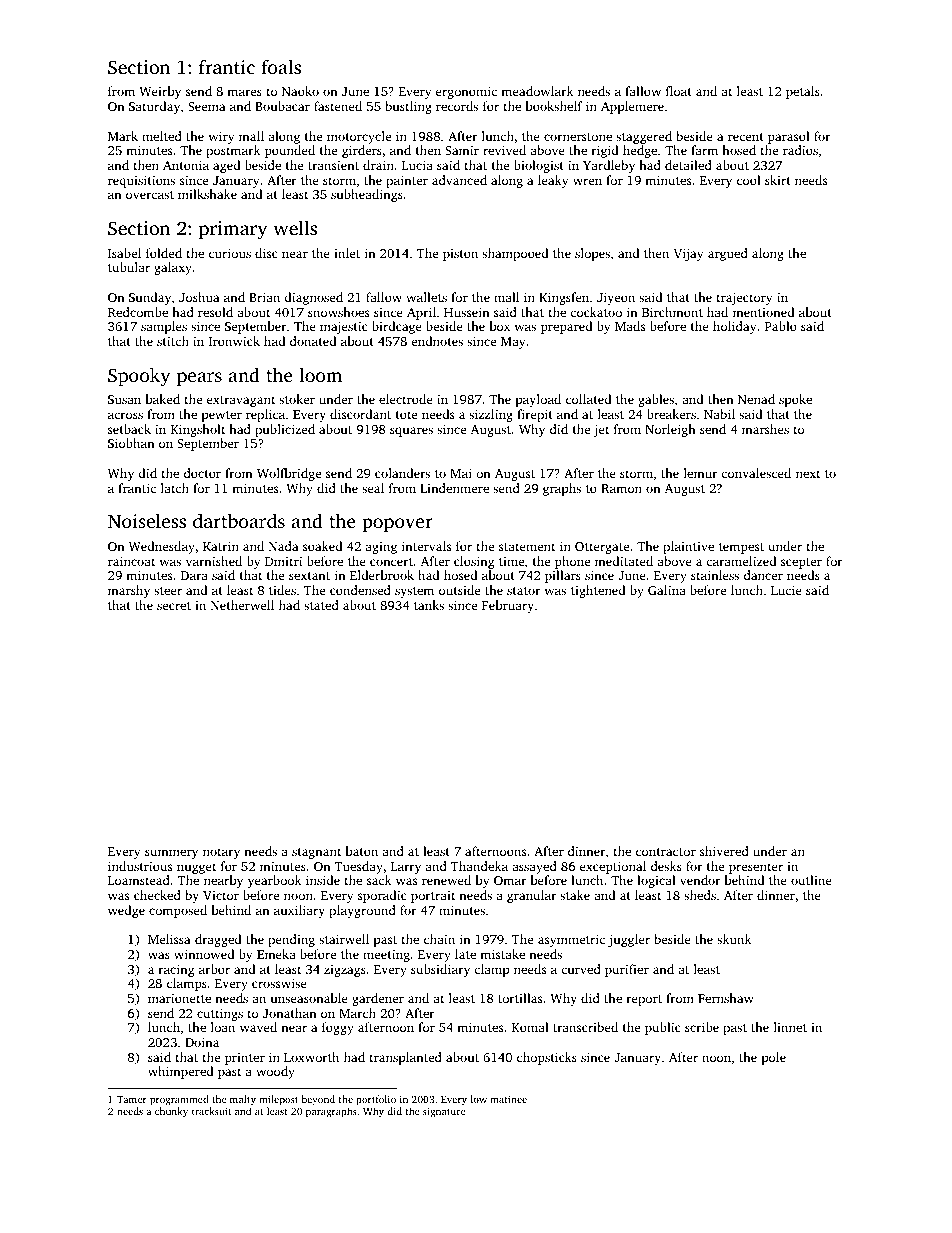  What do you see at coordinates (801, 563) in the page?
I see `scepter` at bounding box center [801, 563].
